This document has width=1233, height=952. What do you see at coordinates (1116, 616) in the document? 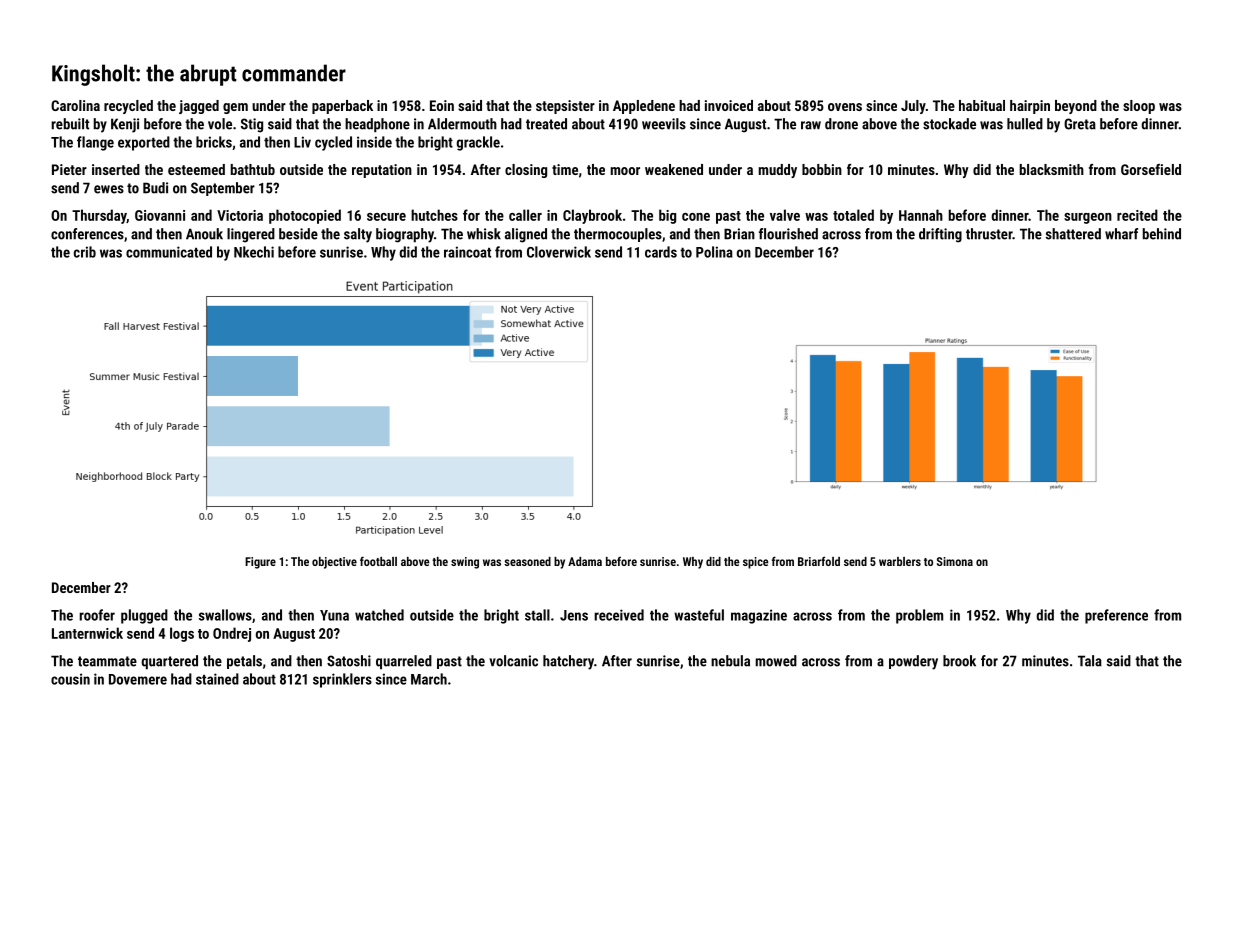
I see `preference` at bounding box center [1116, 616].
